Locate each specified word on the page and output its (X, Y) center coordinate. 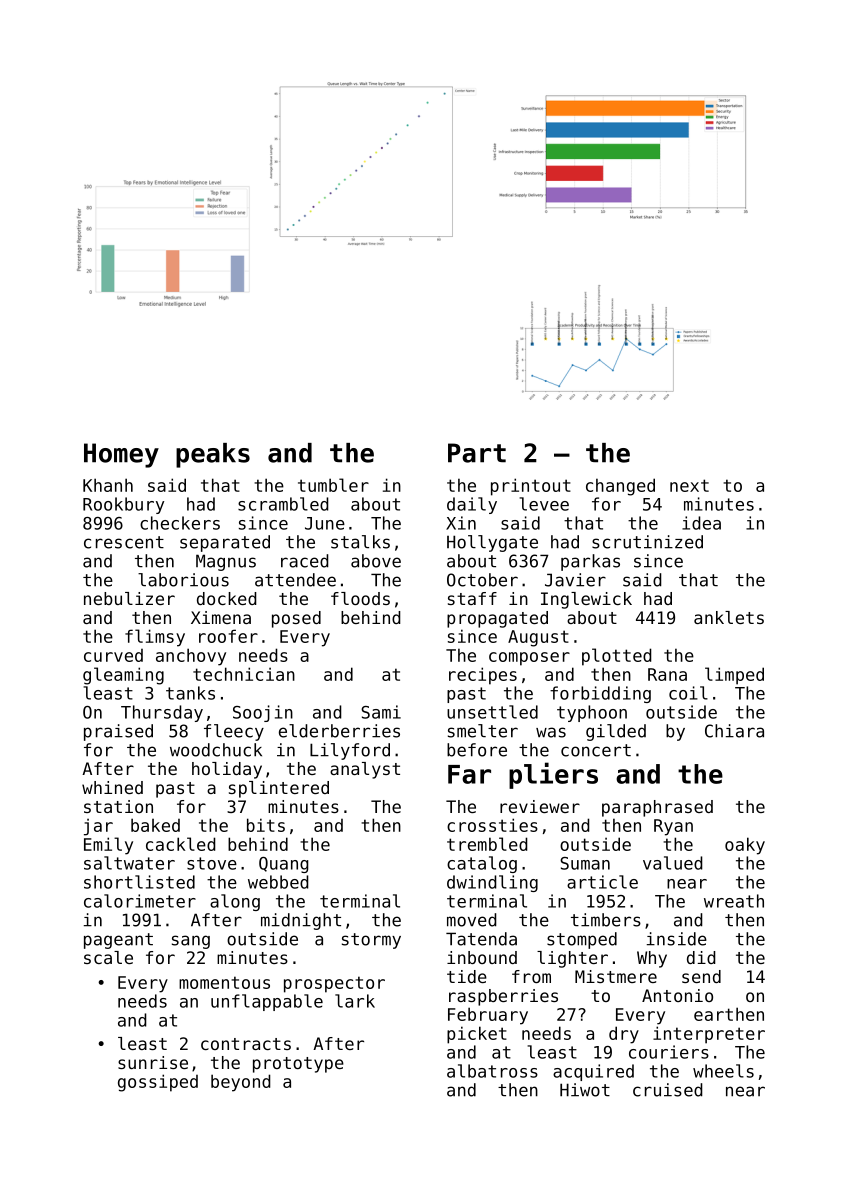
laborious (183, 580)
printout (531, 487)
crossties (492, 825)
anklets (729, 617)
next (689, 485)
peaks (213, 455)
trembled (487, 844)
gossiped (158, 1083)
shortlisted (139, 882)
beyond (241, 1083)
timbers (606, 920)
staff (472, 598)
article (602, 882)
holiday (227, 770)
